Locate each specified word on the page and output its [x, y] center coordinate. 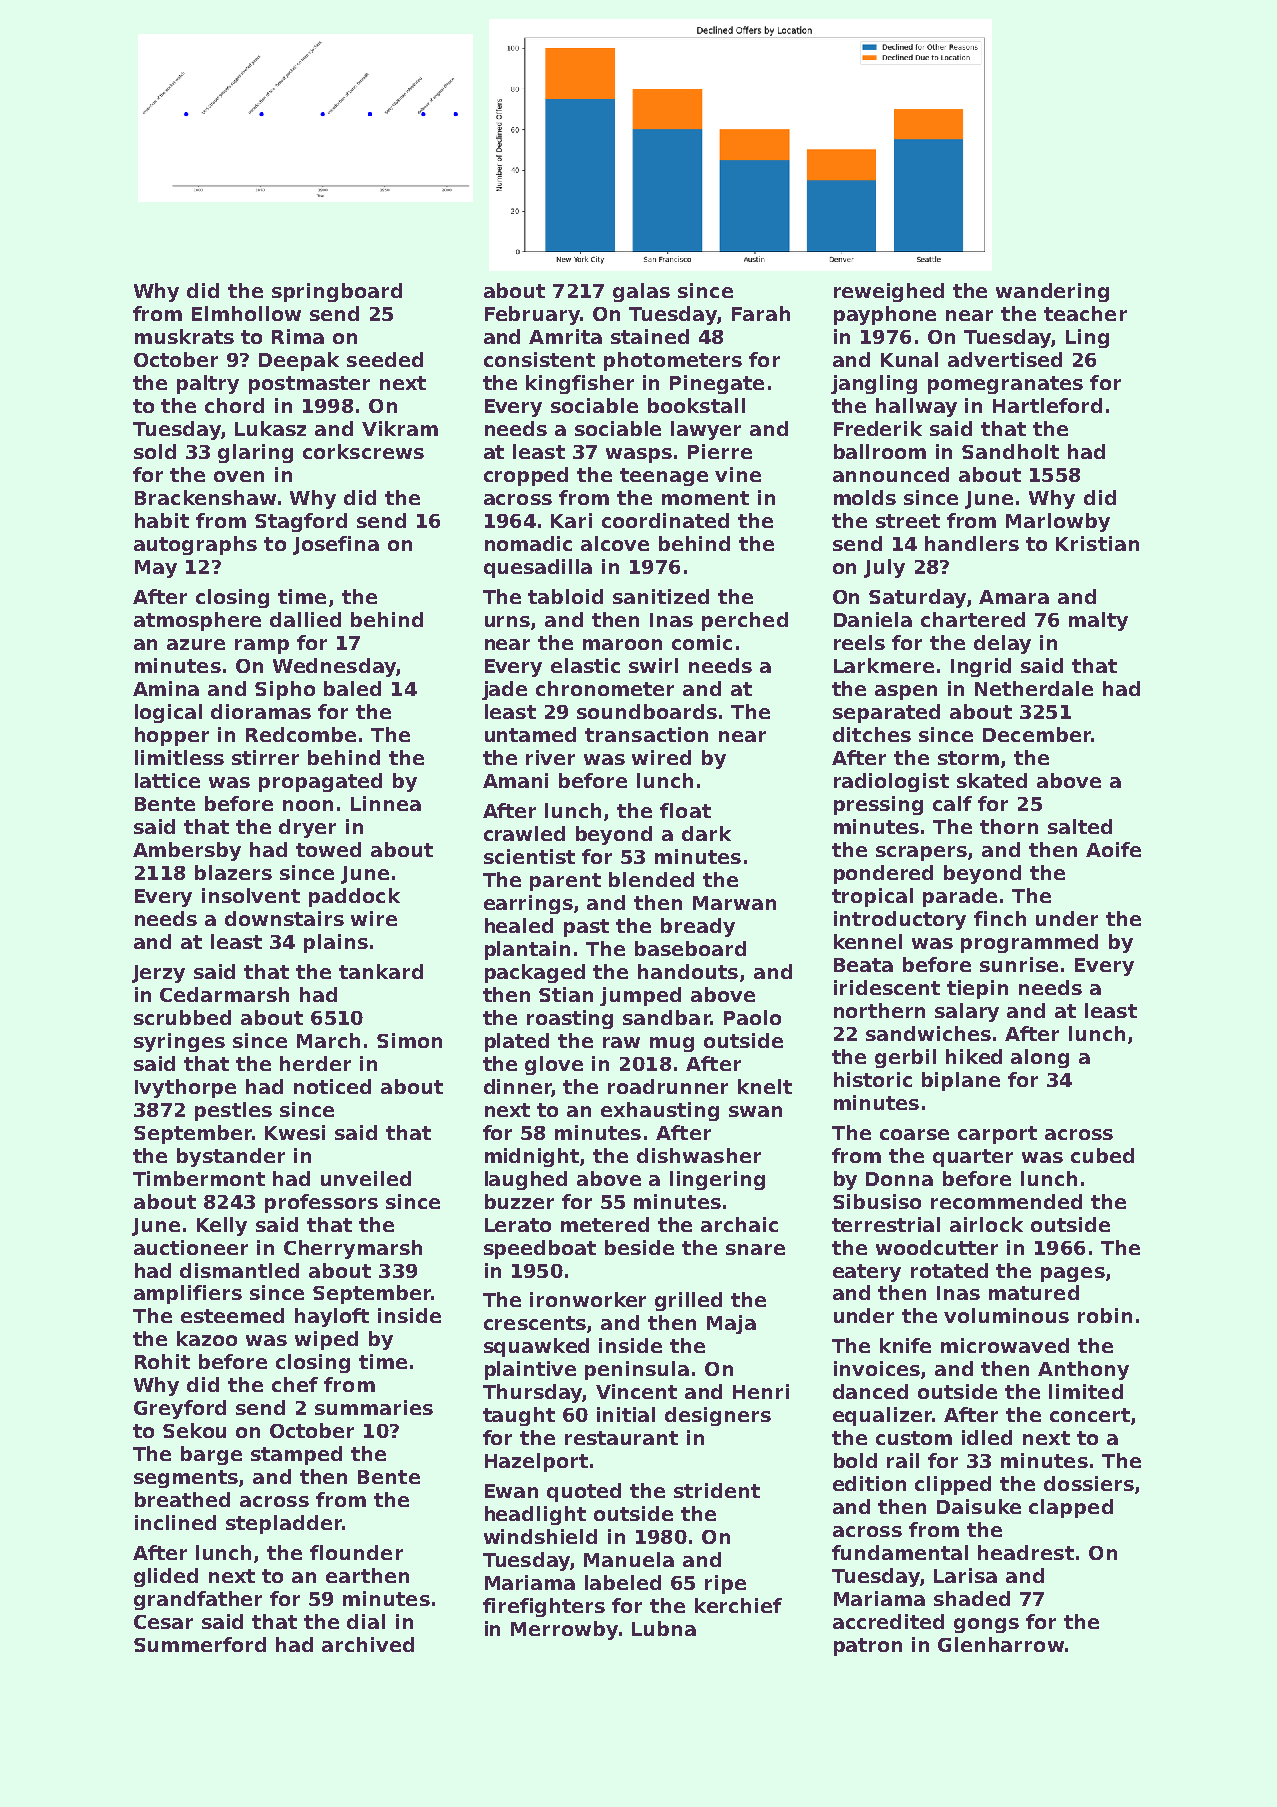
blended [651, 879]
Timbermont [199, 1178]
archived [368, 1644]
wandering [1052, 292]
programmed [1029, 943]
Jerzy [158, 974]
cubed [1102, 1155]
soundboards [647, 711]
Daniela [873, 619]
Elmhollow [246, 313]
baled [352, 688]
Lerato [518, 1225]
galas [641, 292]
